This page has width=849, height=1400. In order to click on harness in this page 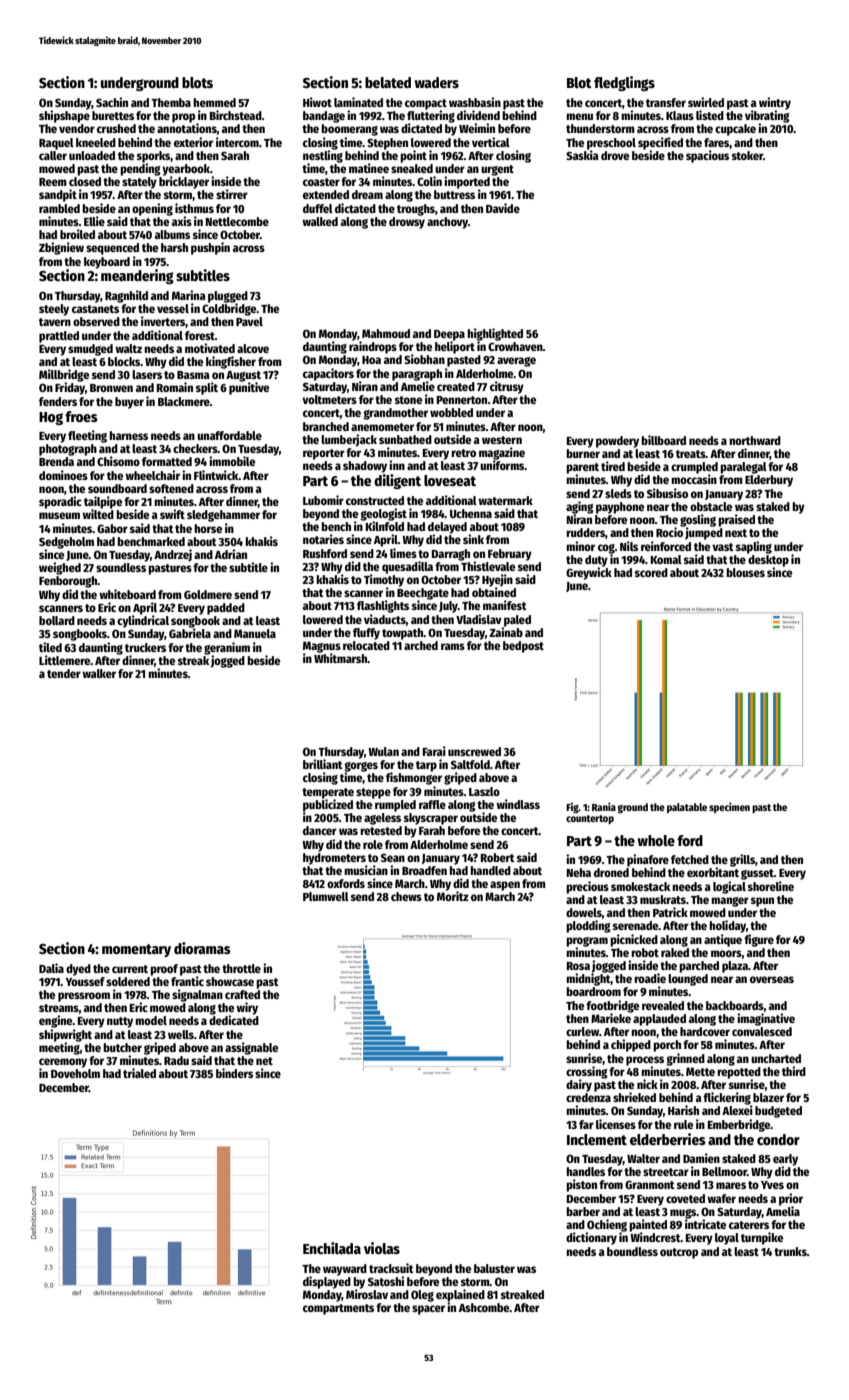, I will do `click(128, 435)`.
